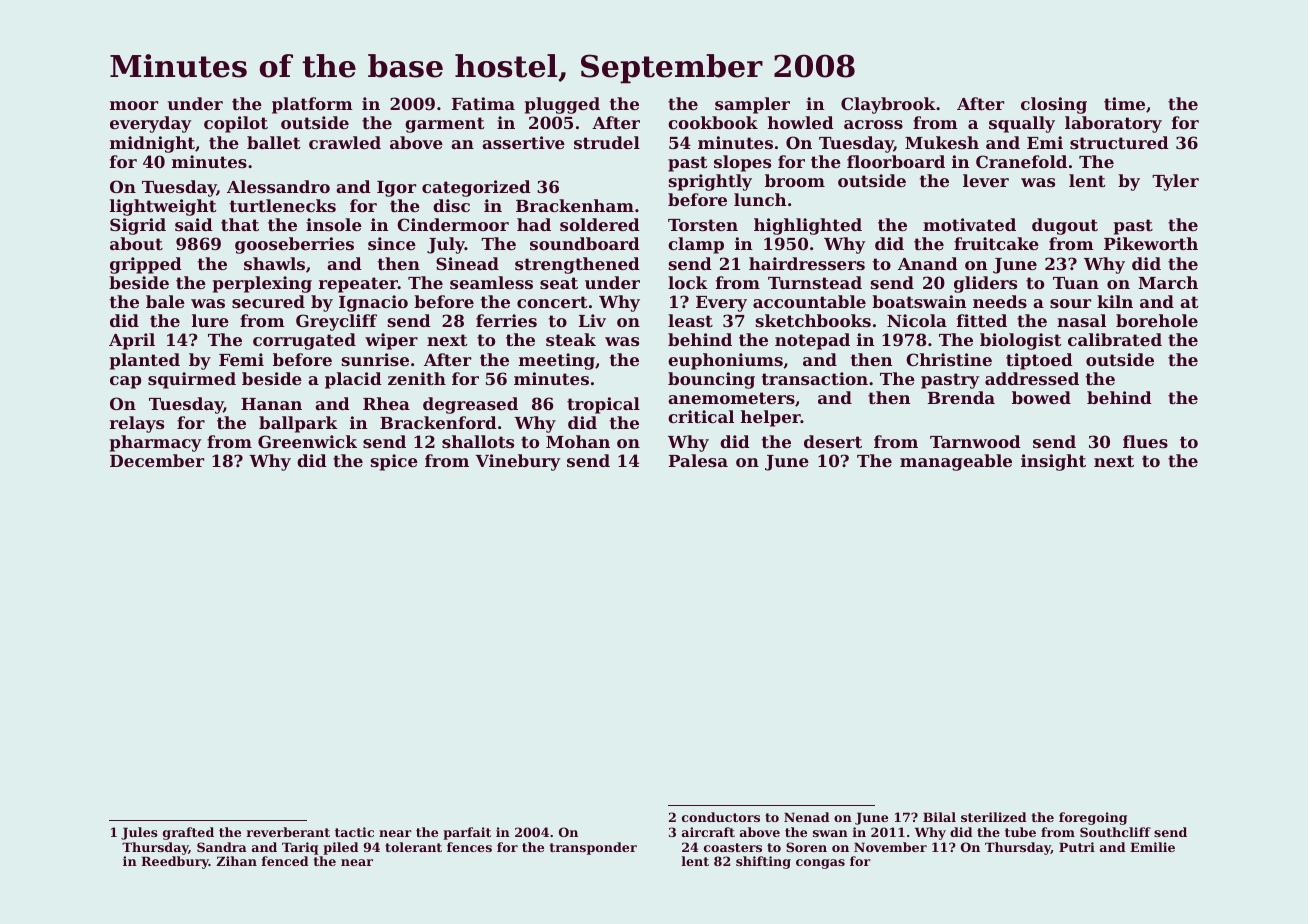 The width and height of the image is (1308, 924). I want to click on Femi, so click(241, 359).
